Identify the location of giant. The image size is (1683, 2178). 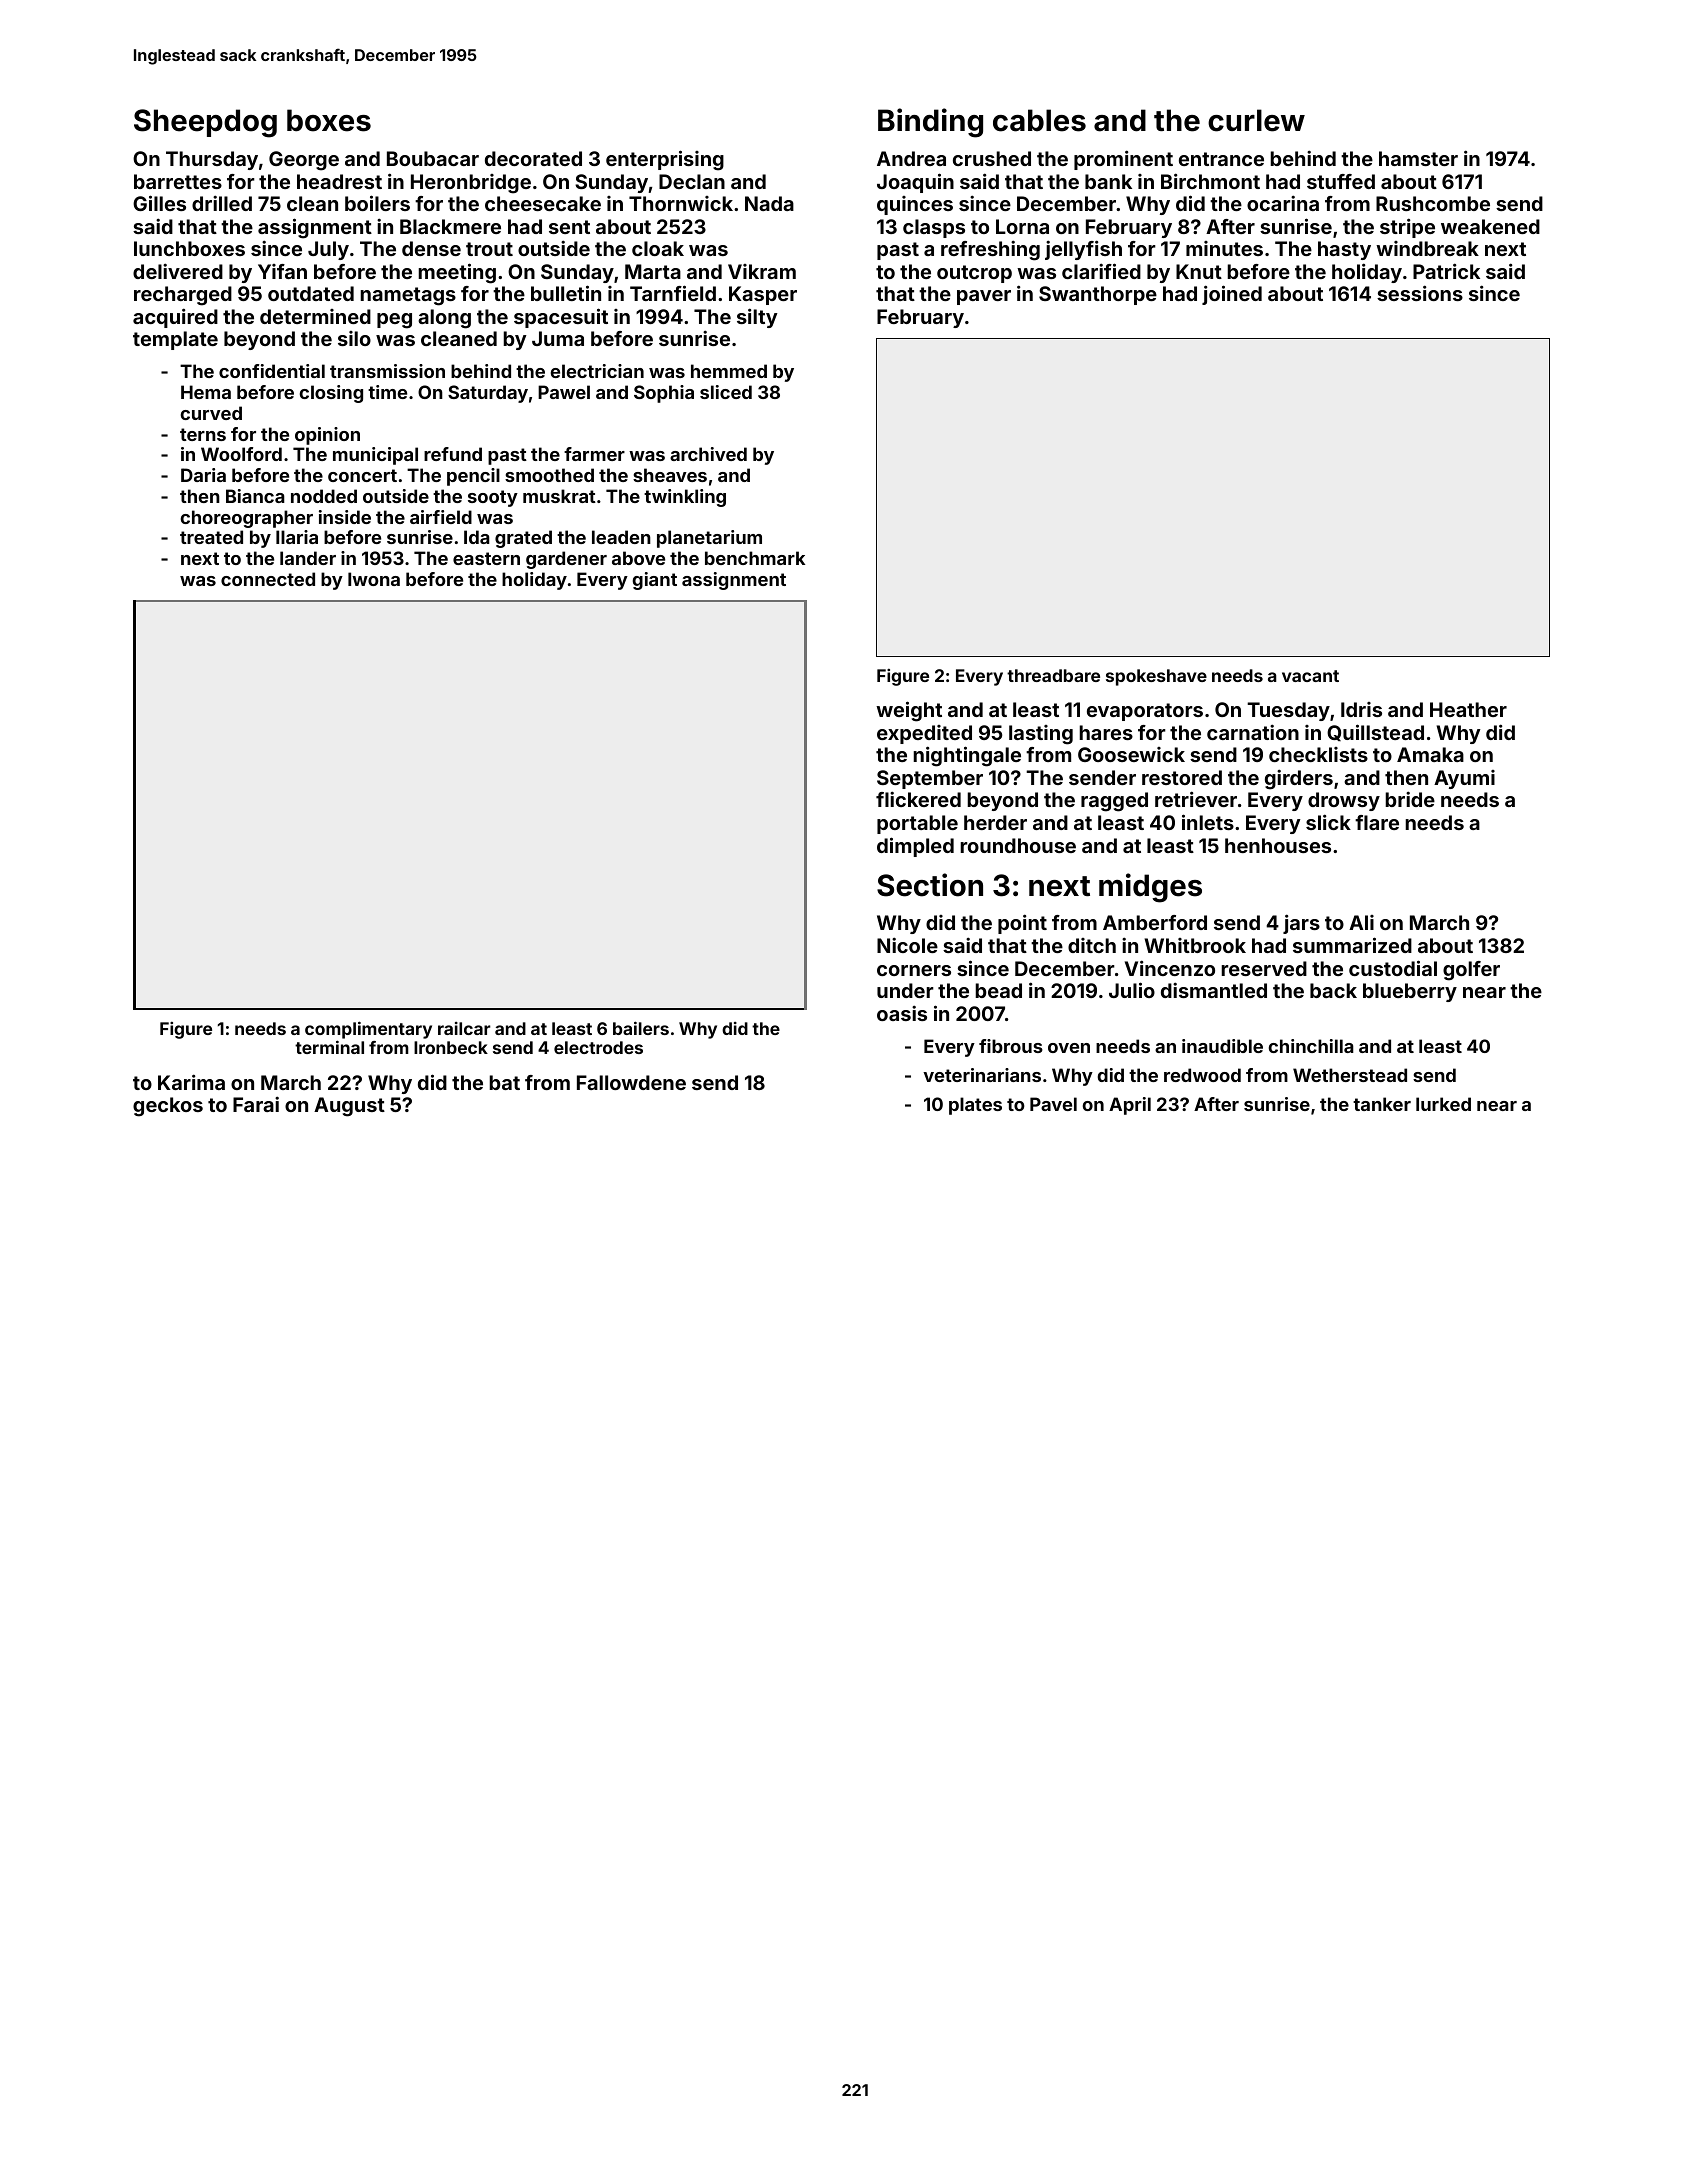
(655, 581).
